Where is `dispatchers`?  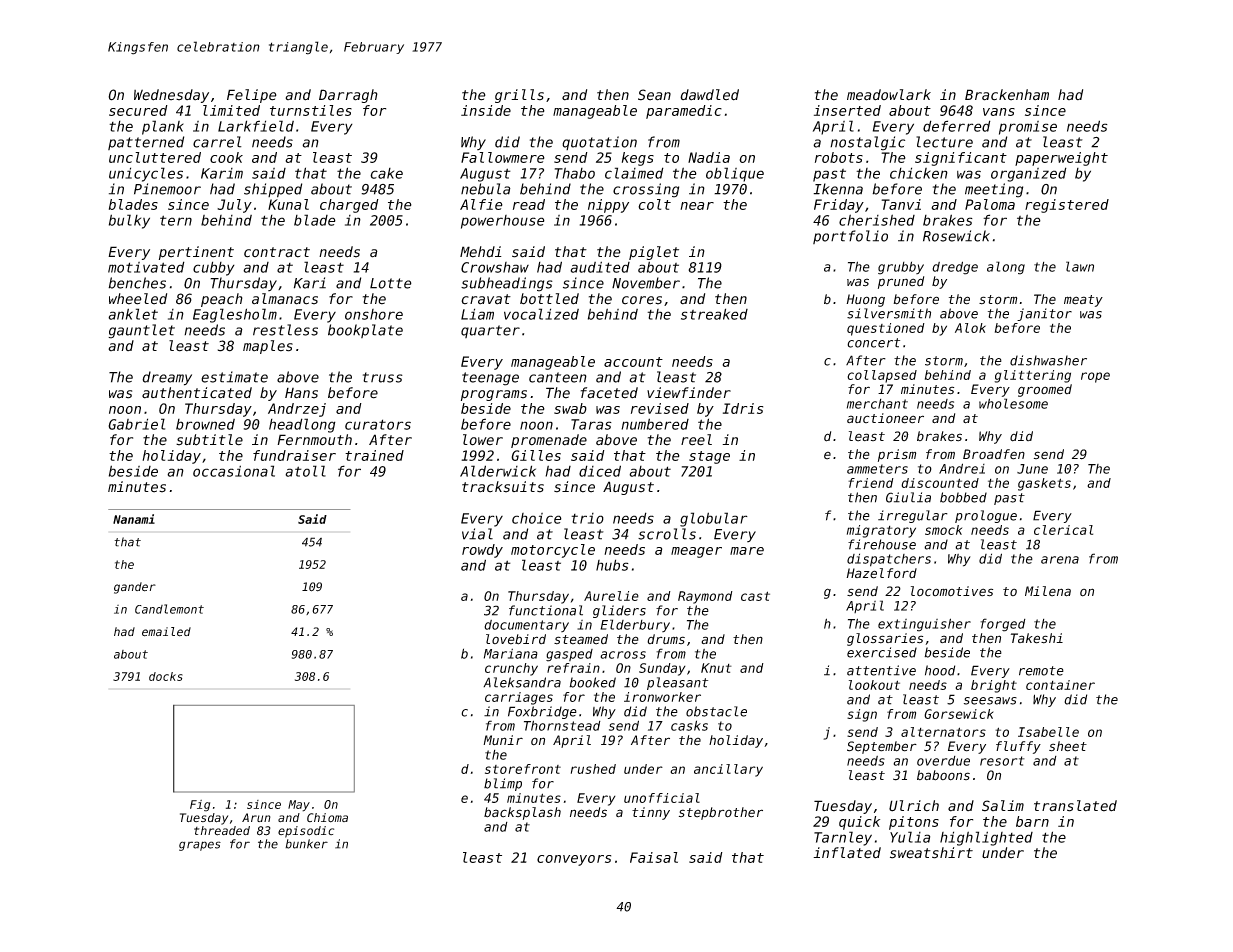
dispatchers is located at coordinates (889, 560).
